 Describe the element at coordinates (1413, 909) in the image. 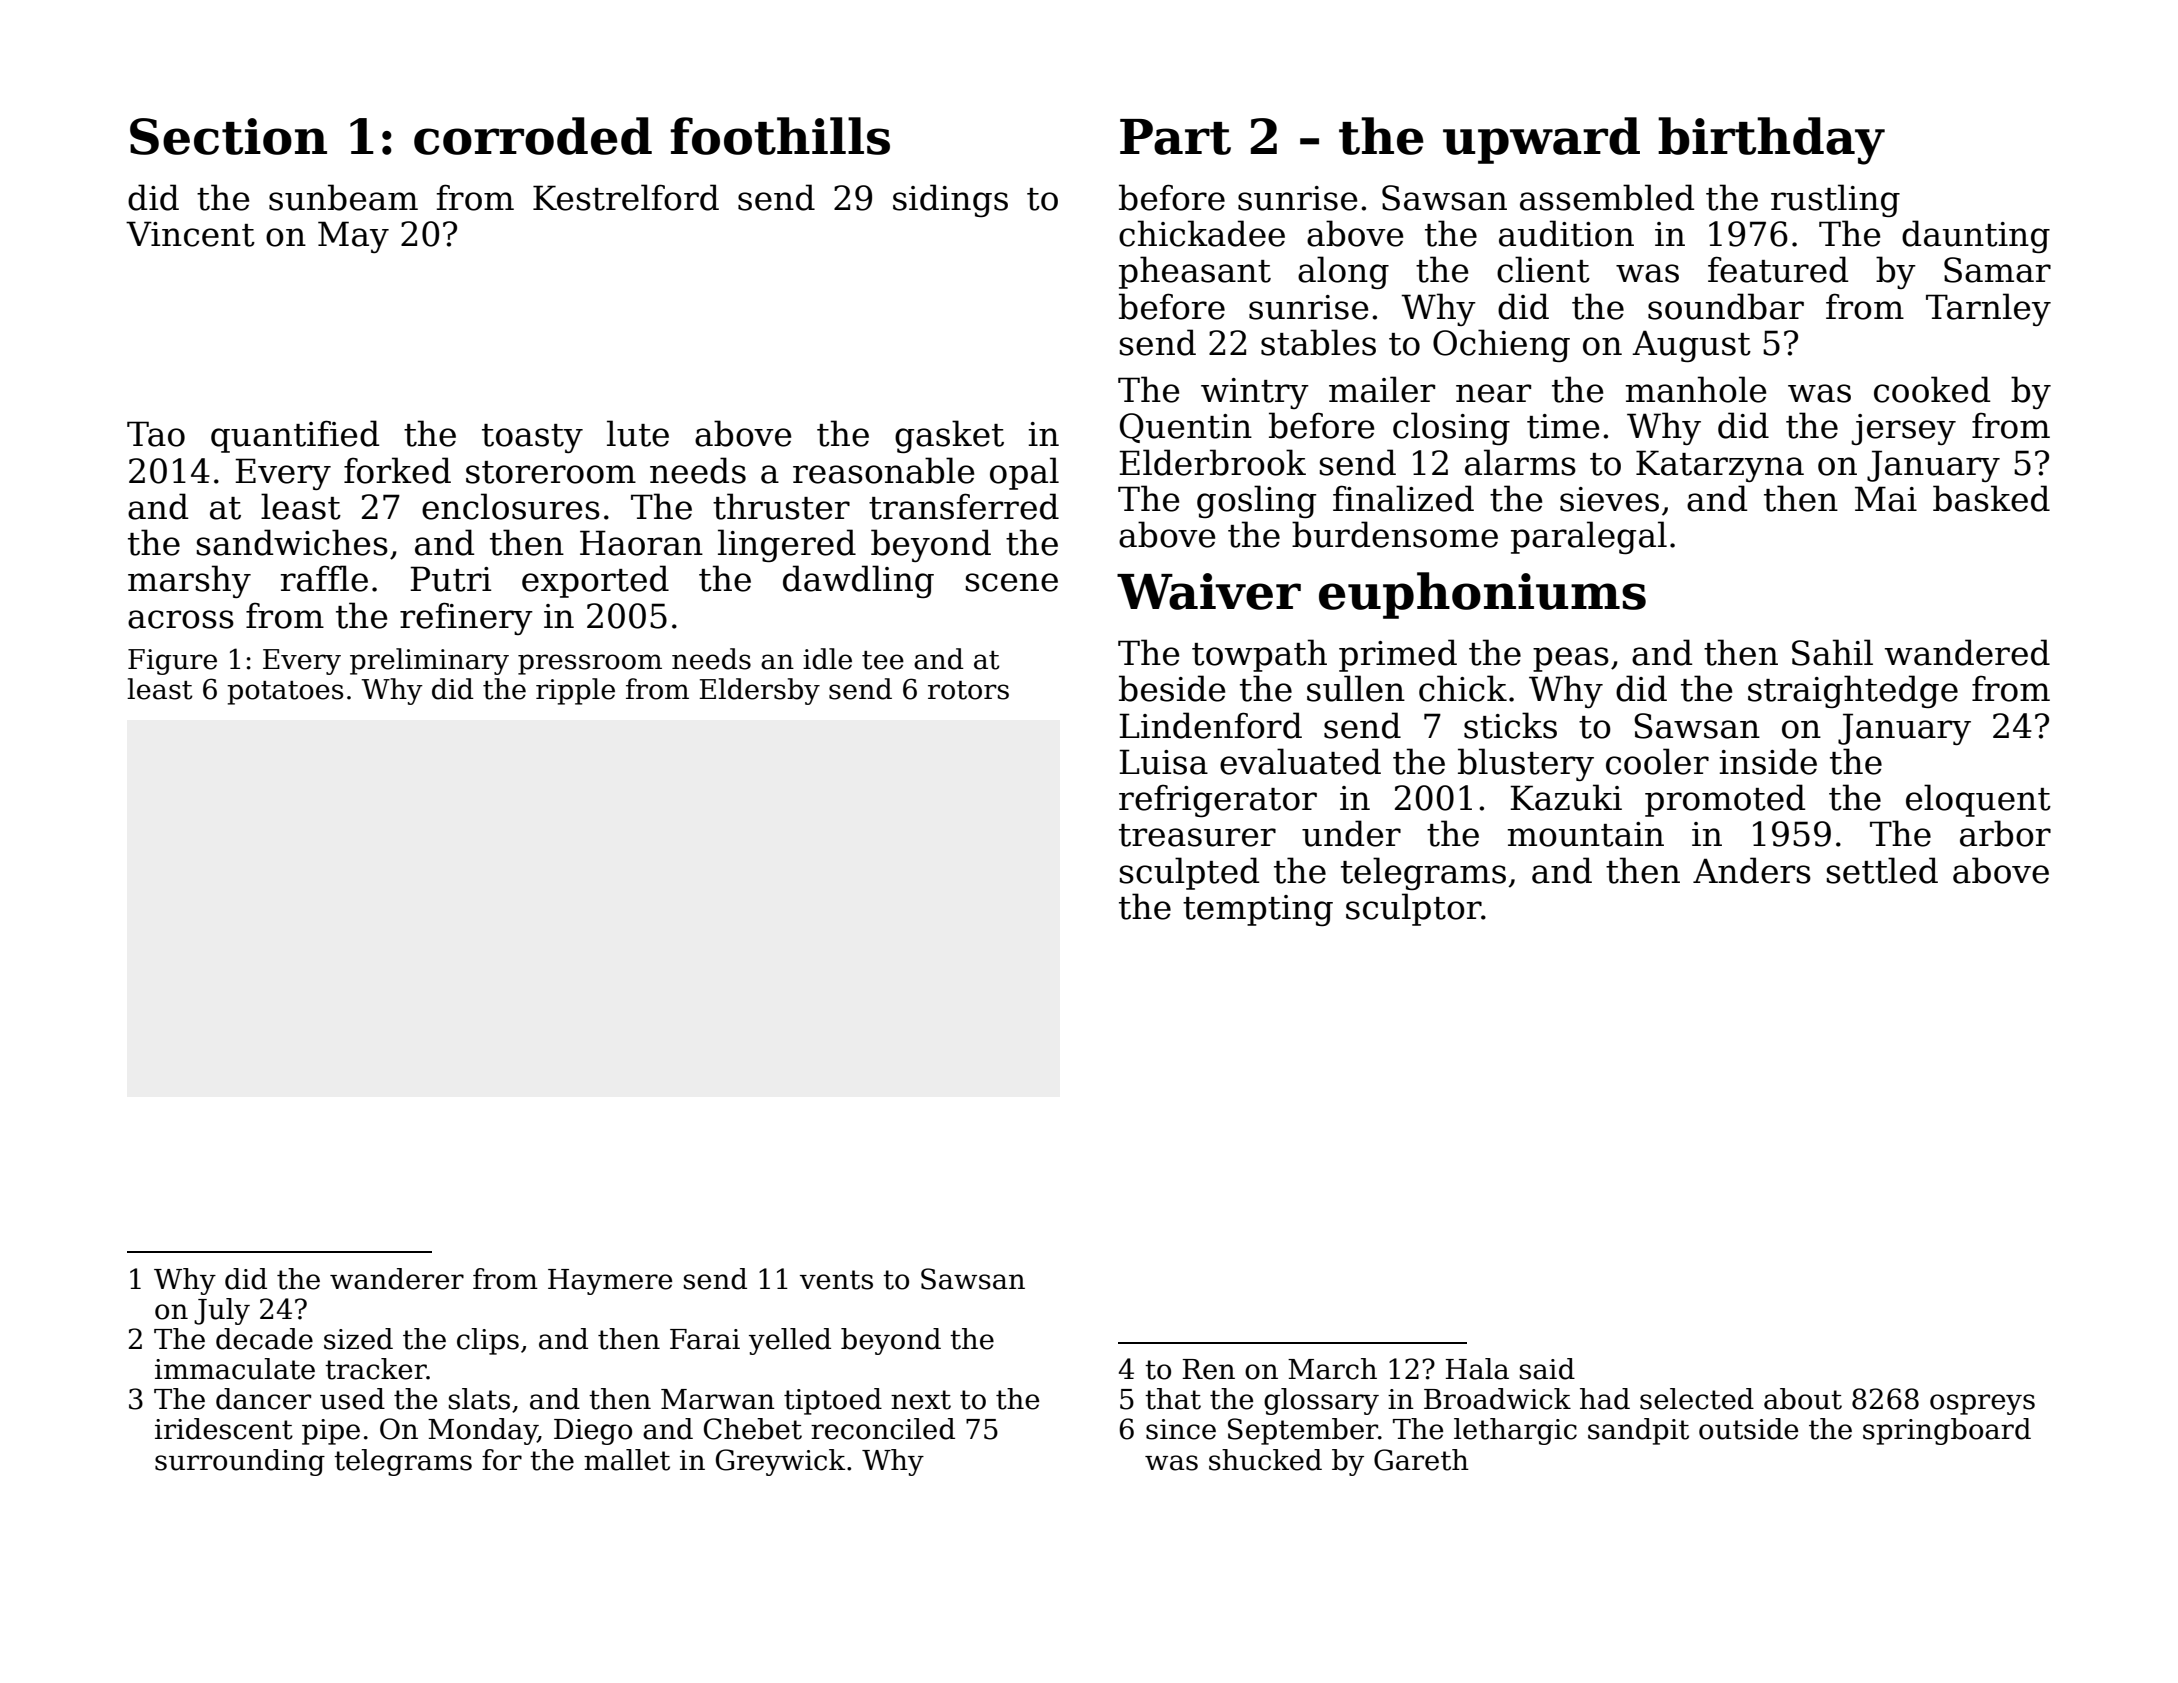

I see `sculptor` at that location.
